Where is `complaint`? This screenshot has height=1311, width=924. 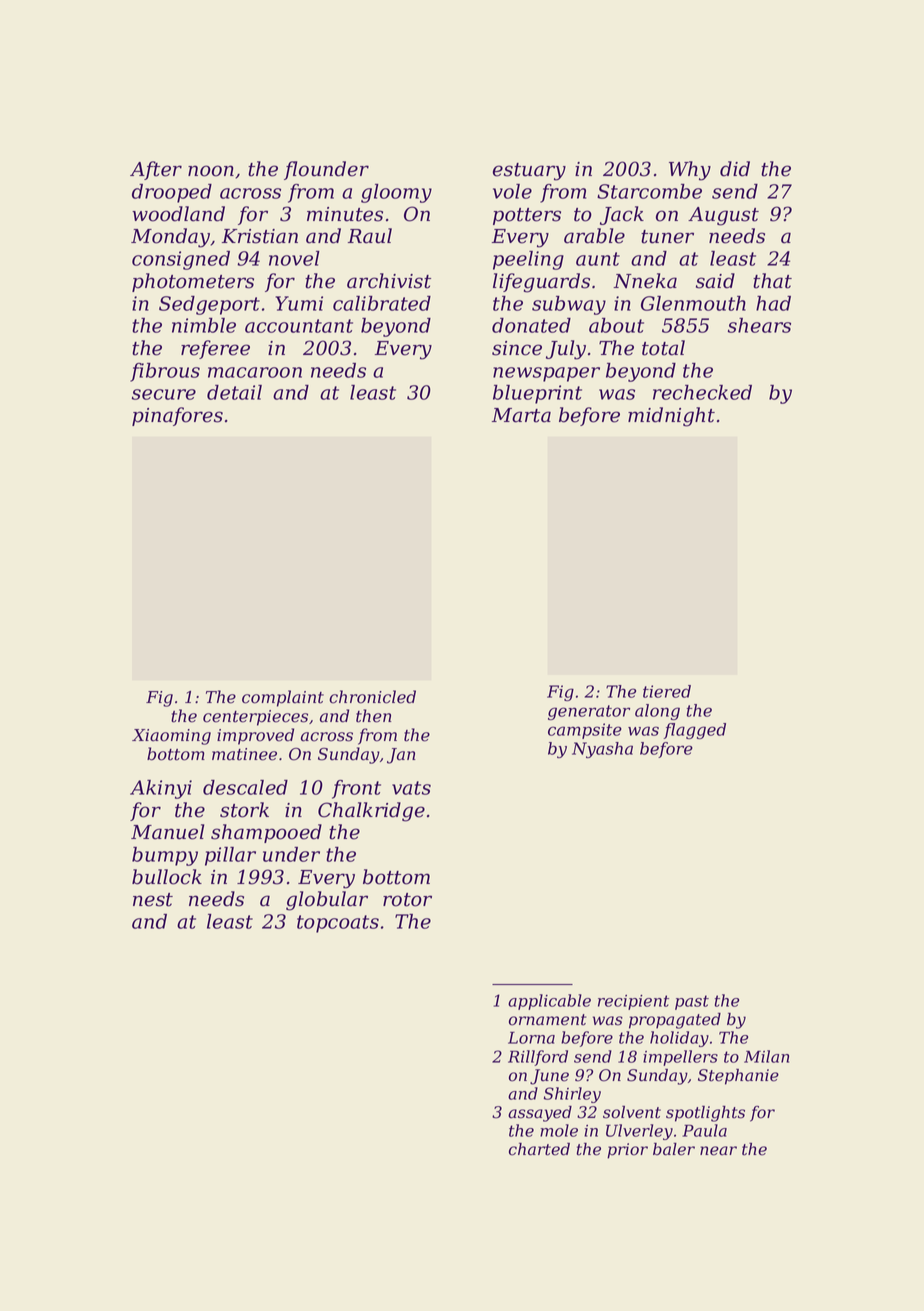
complaint is located at coordinates (283, 698).
